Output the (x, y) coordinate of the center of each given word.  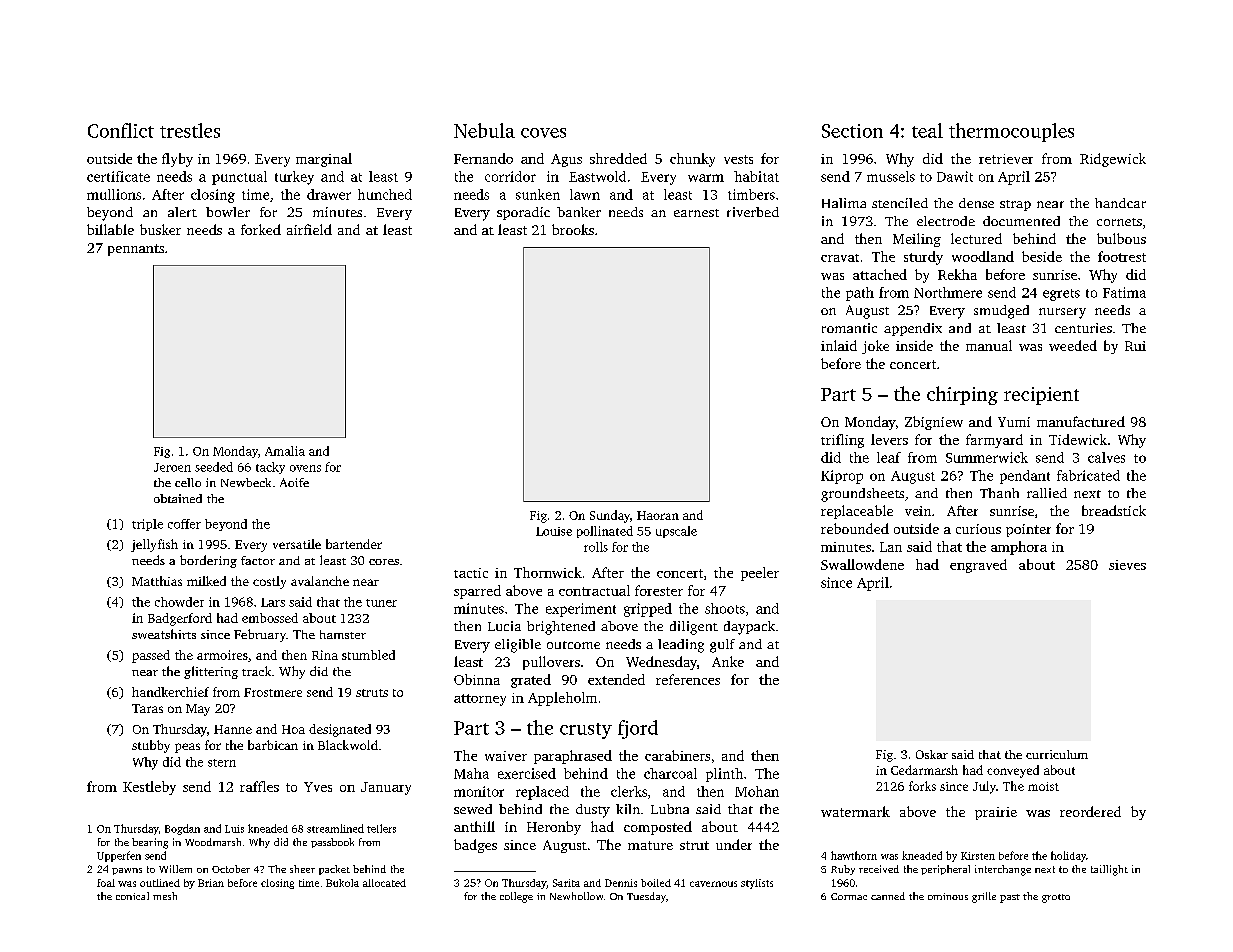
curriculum (1057, 754)
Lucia (504, 626)
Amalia (285, 451)
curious (978, 529)
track (256, 671)
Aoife (294, 482)
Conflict (121, 130)
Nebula (484, 130)
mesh (165, 896)
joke (875, 347)
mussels (891, 176)
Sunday (610, 516)
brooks (573, 229)
